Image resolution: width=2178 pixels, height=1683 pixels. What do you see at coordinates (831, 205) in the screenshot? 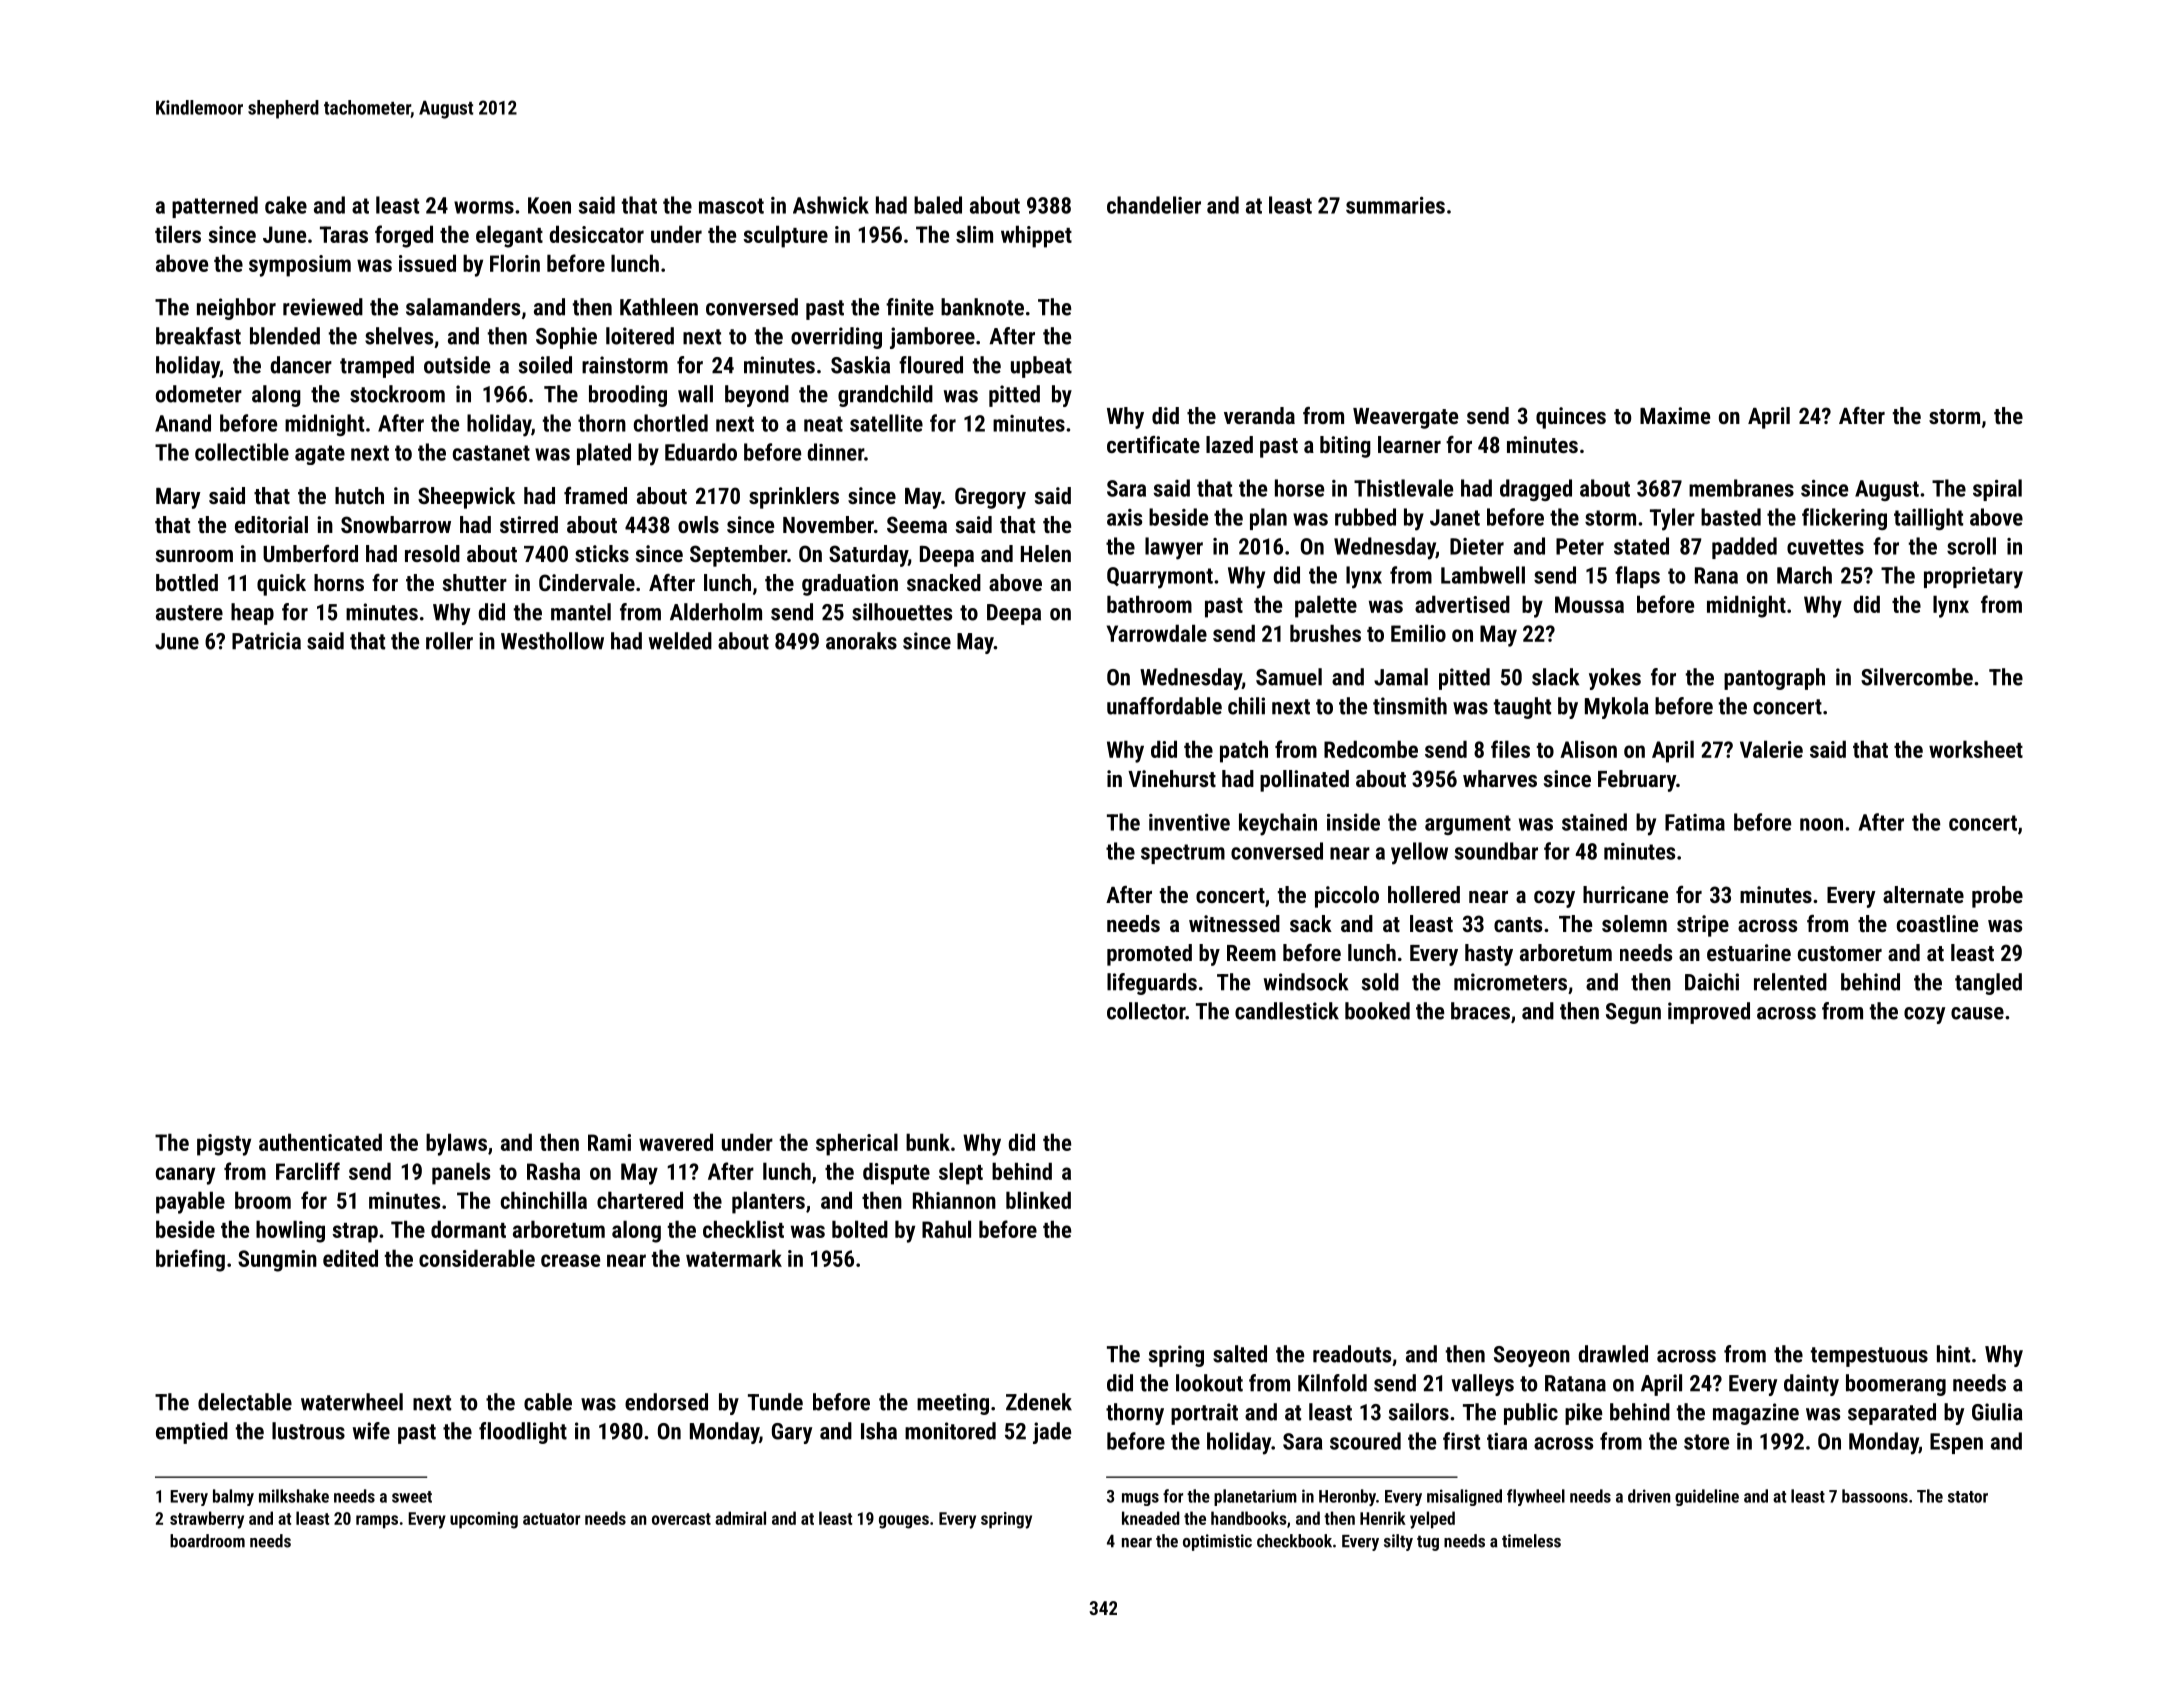
I see `Ashwick` at bounding box center [831, 205].
